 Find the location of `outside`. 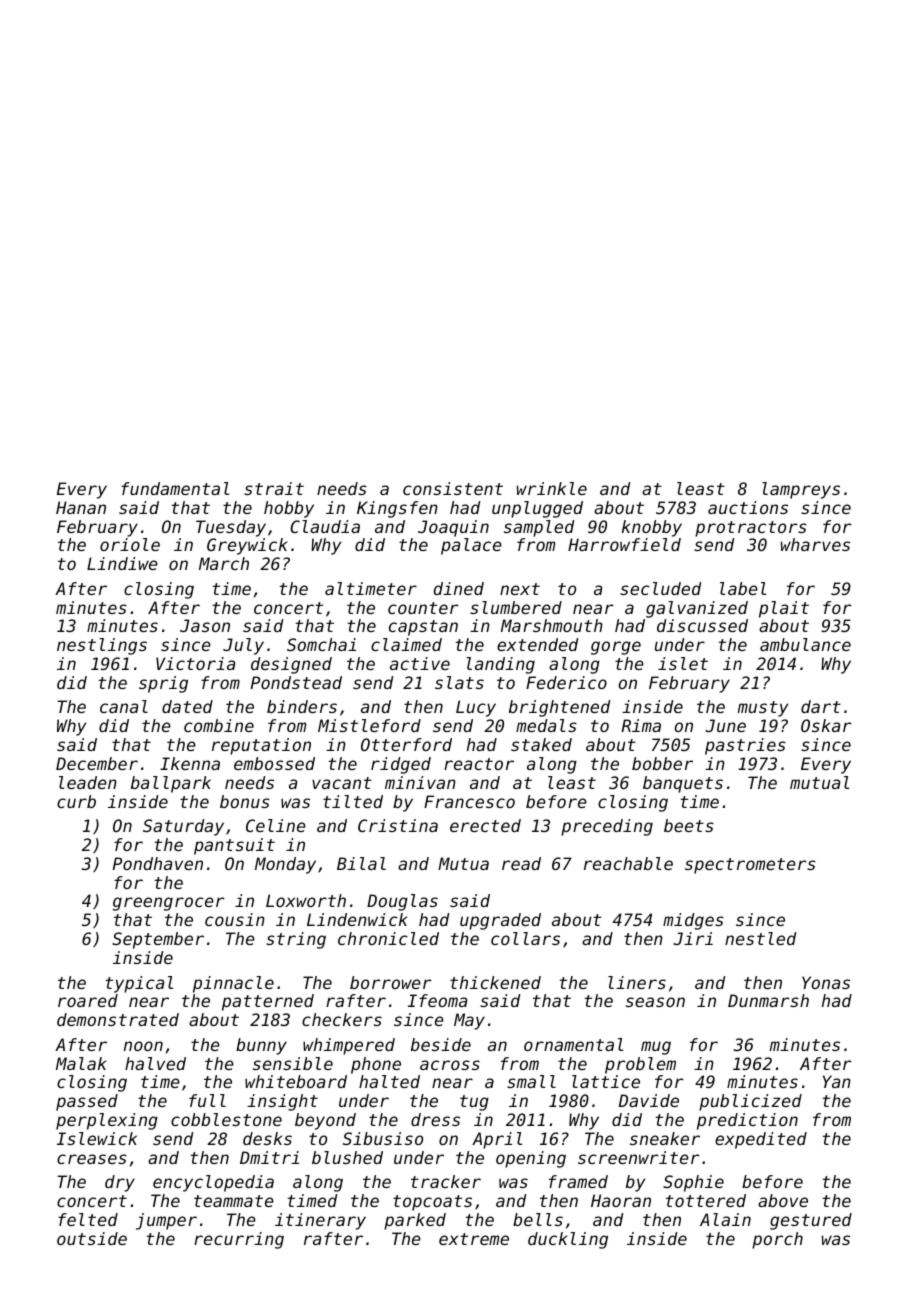

outside is located at coordinates (92, 1238).
